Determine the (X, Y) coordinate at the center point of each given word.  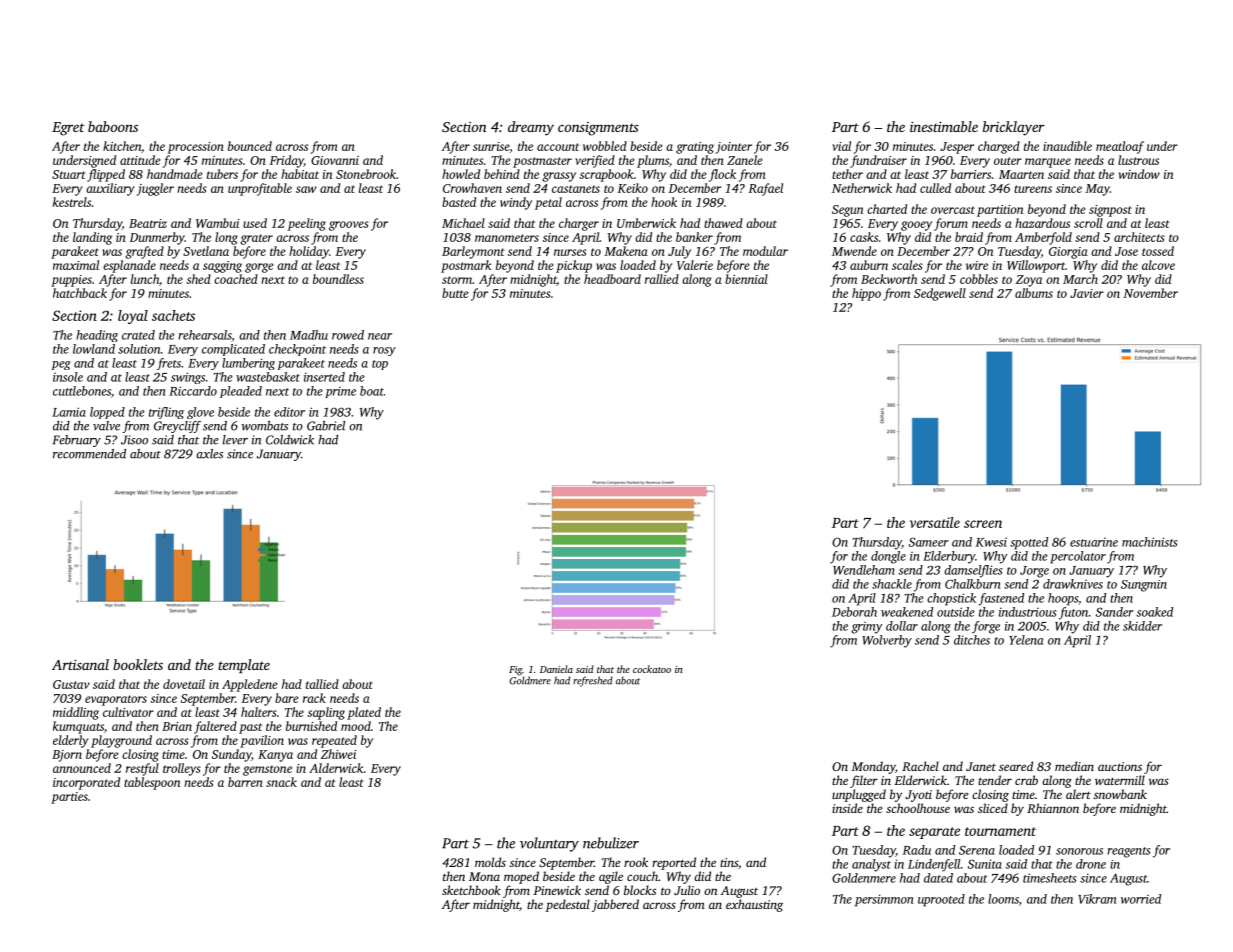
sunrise (491, 146)
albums (1034, 293)
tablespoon (152, 783)
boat (372, 391)
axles (209, 454)
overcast (953, 210)
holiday (309, 252)
